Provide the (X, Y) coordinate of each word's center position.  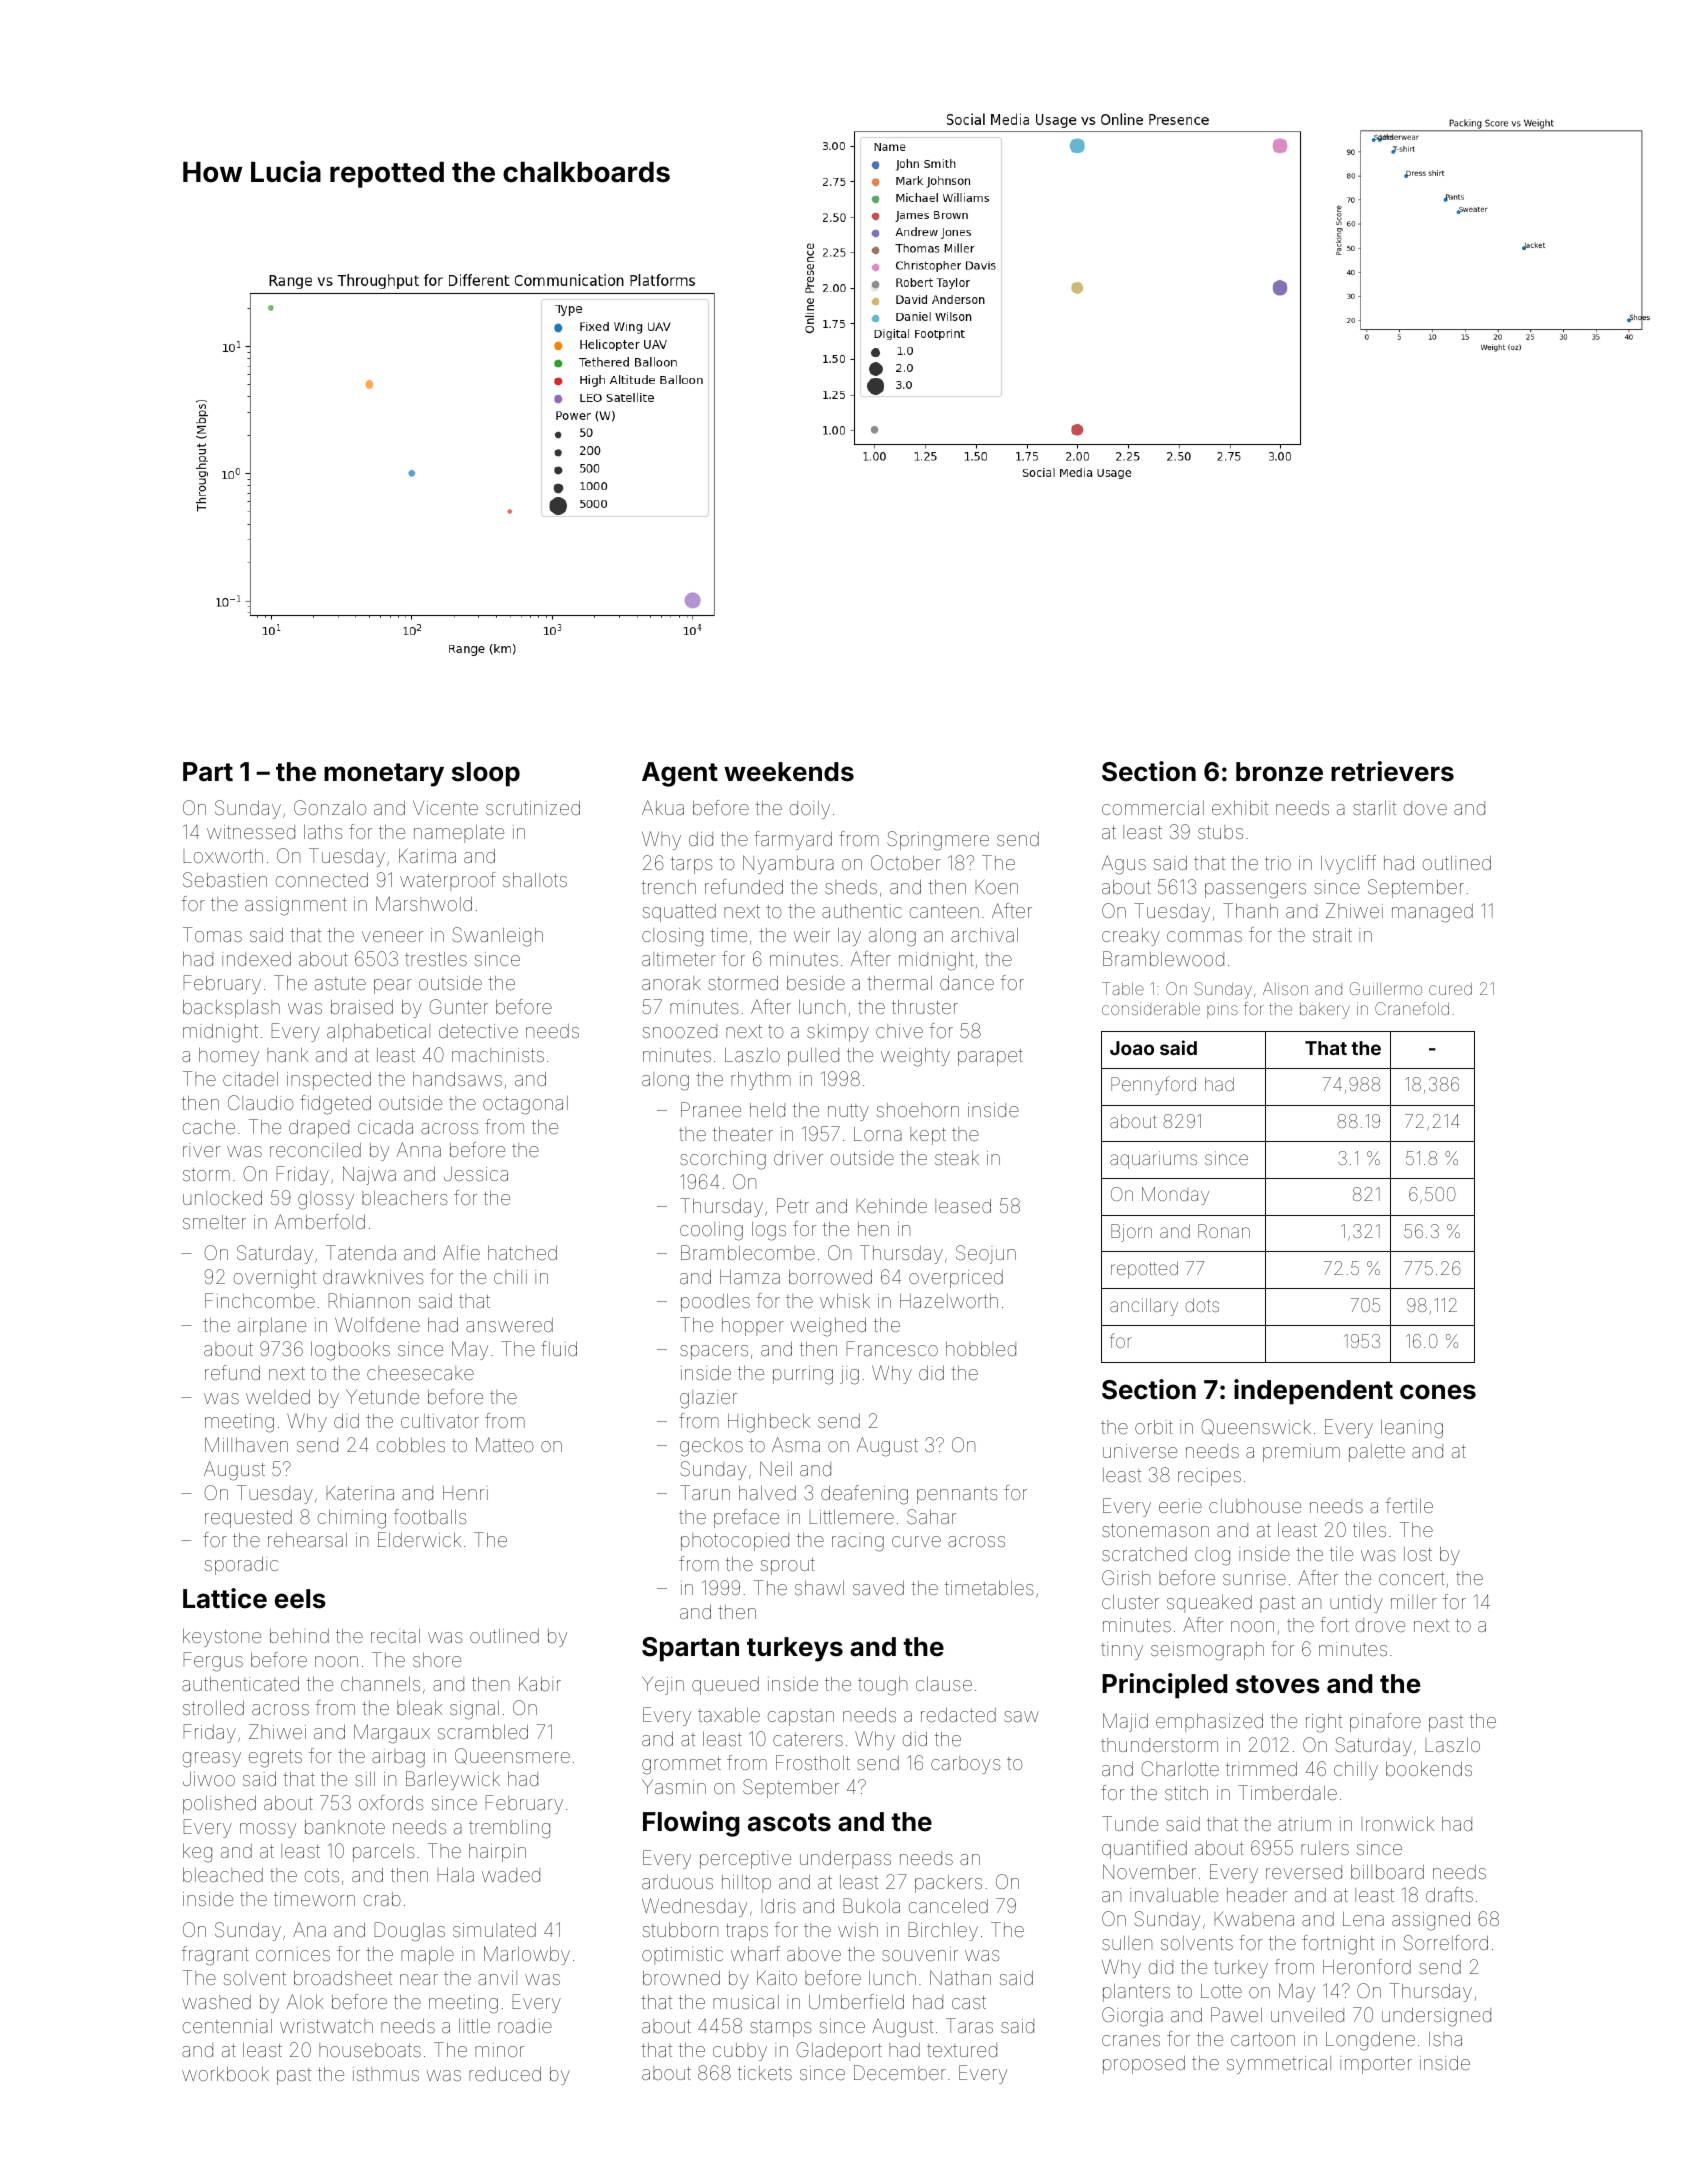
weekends (789, 772)
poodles (715, 1303)
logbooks (350, 1351)
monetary (384, 775)
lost (1418, 1554)
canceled (948, 1906)
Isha (1445, 2039)
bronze (1279, 772)
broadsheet (343, 1978)
